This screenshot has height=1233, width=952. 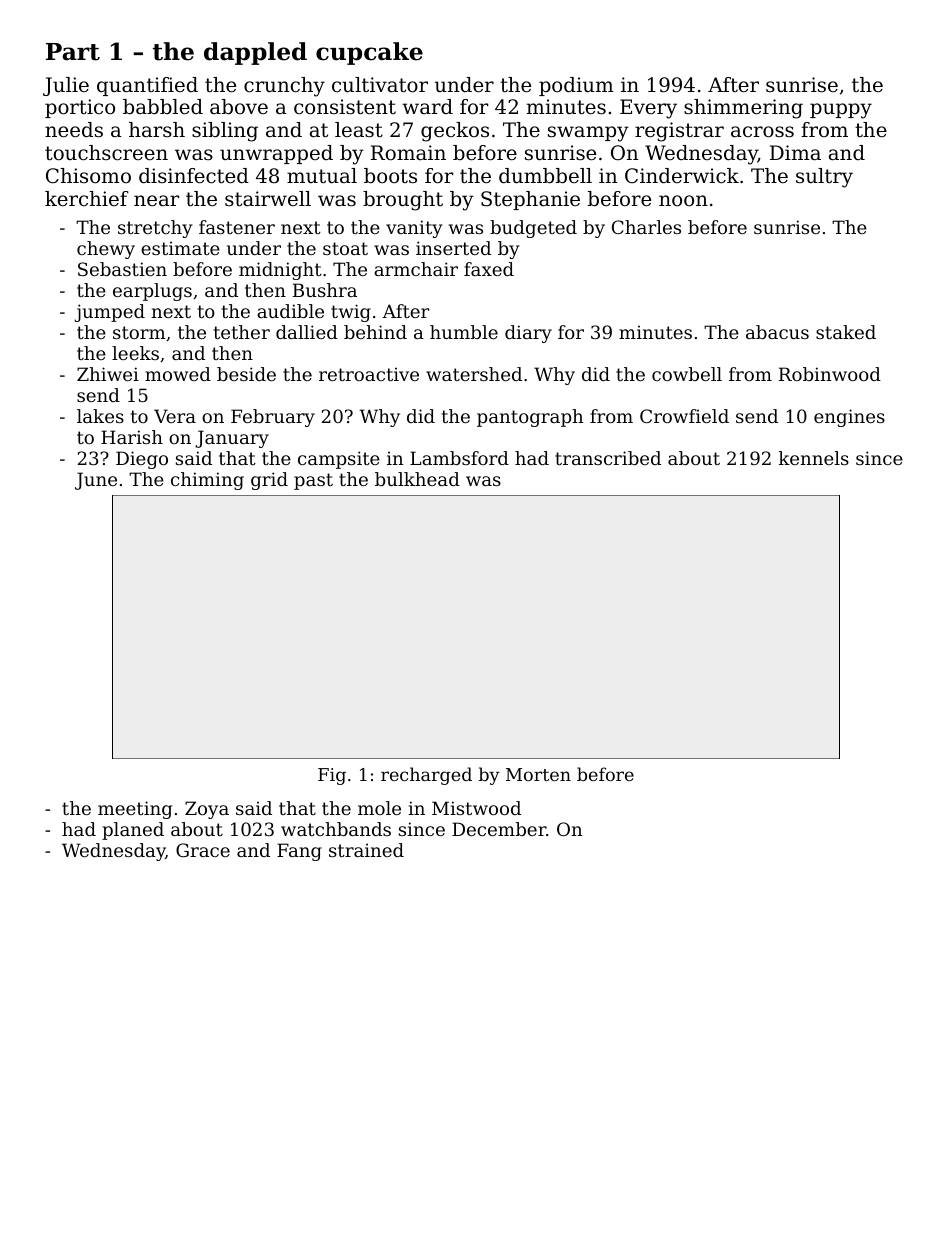 What do you see at coordinates (135, 810) in the screenshot?
I see `meeting` at bounding box center [135, 810].
